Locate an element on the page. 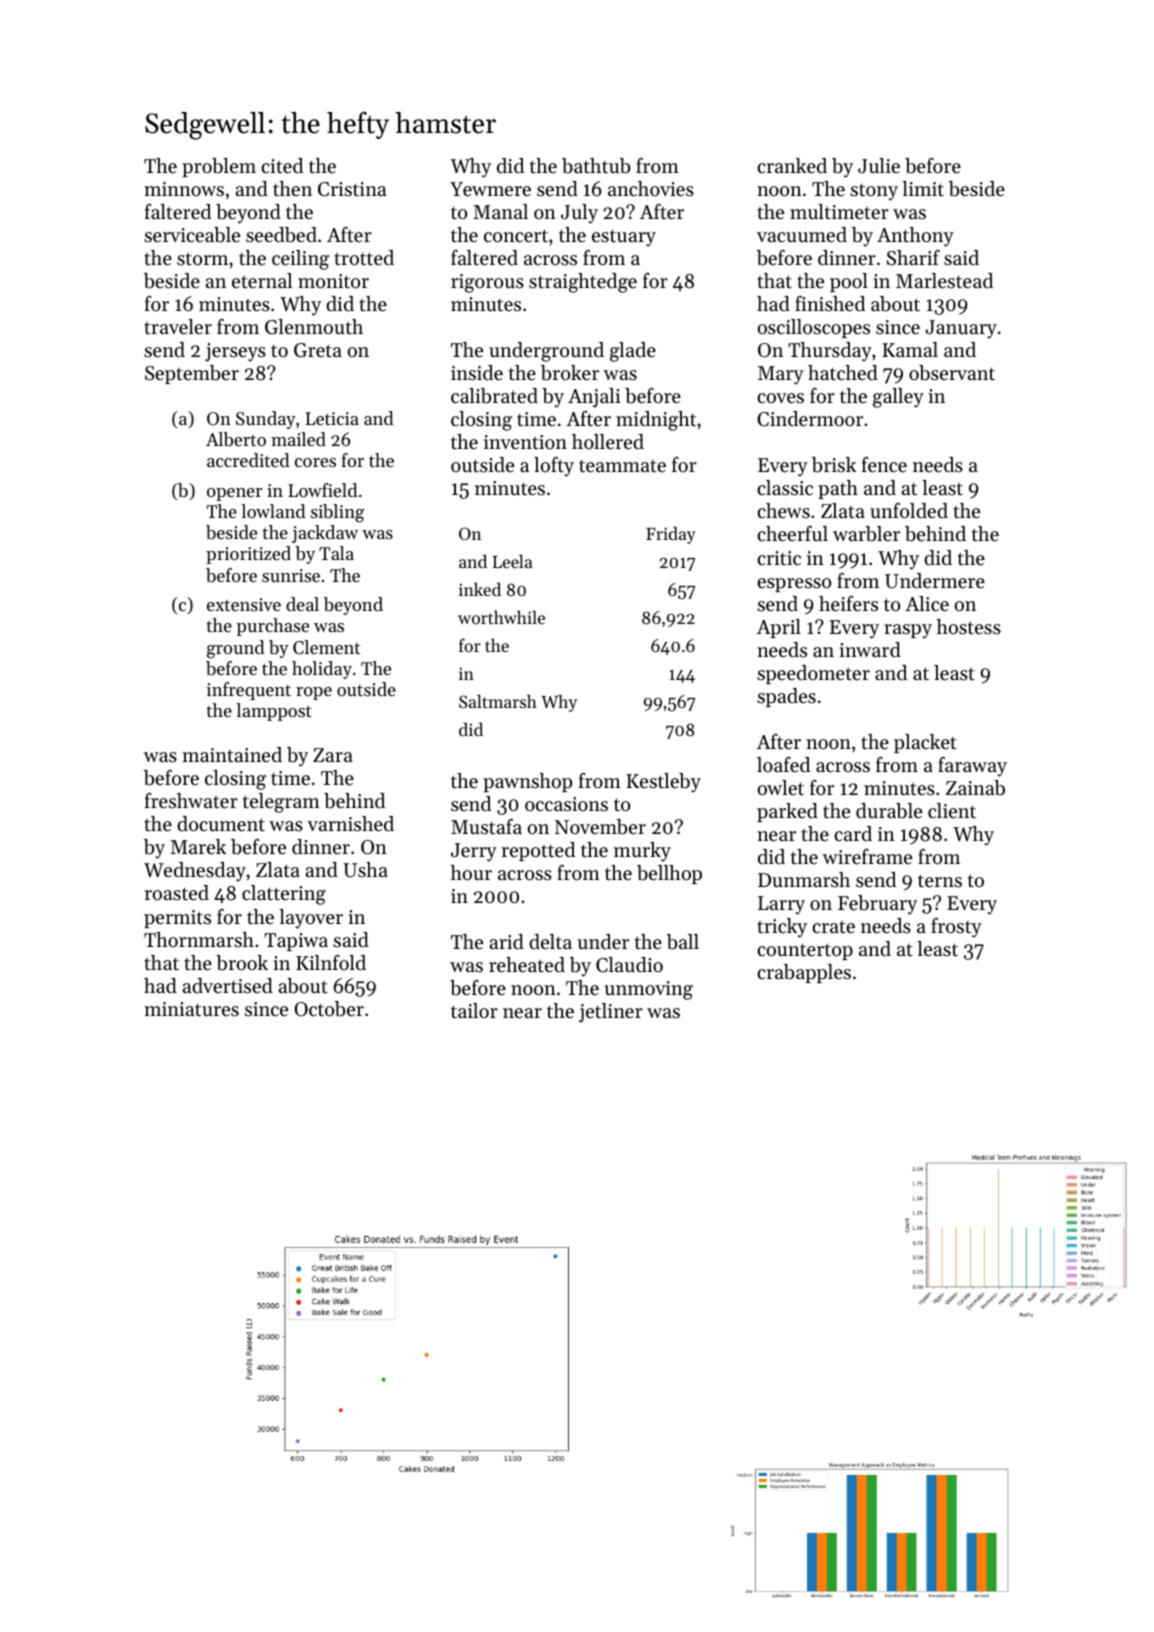 Image resolution: width=1154 pixels, height=1632 pixels. jetliner is located at coordinates (611, 1013).
